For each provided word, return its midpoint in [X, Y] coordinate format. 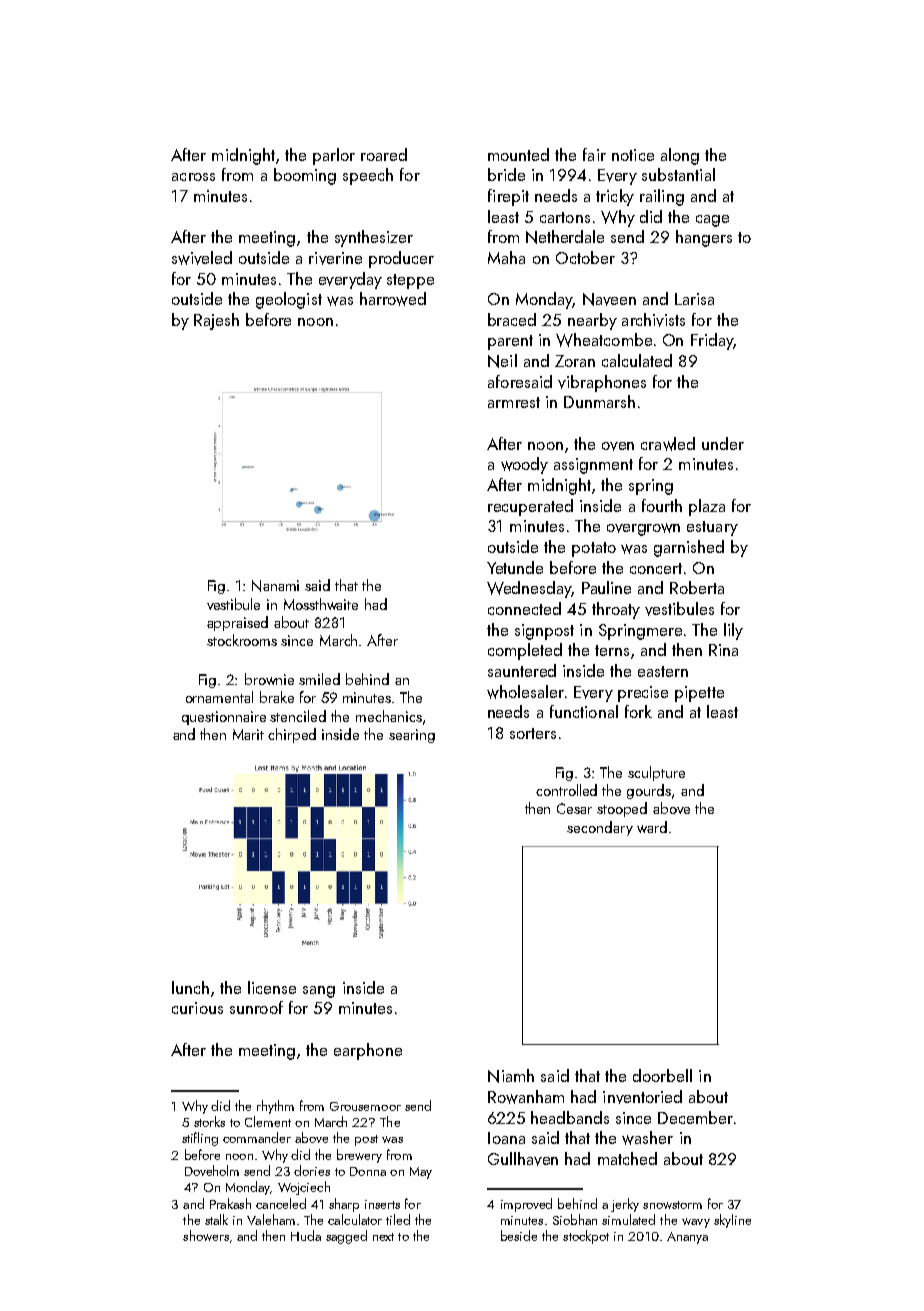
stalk [216, 1219]
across [193, 177]
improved [526, 1205]
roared [384, 154]
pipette [699, 694]
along [680, 156]
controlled [566, 790]
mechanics [389, 716]
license [272, 987]
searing [412, 736]
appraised [237, 623]
